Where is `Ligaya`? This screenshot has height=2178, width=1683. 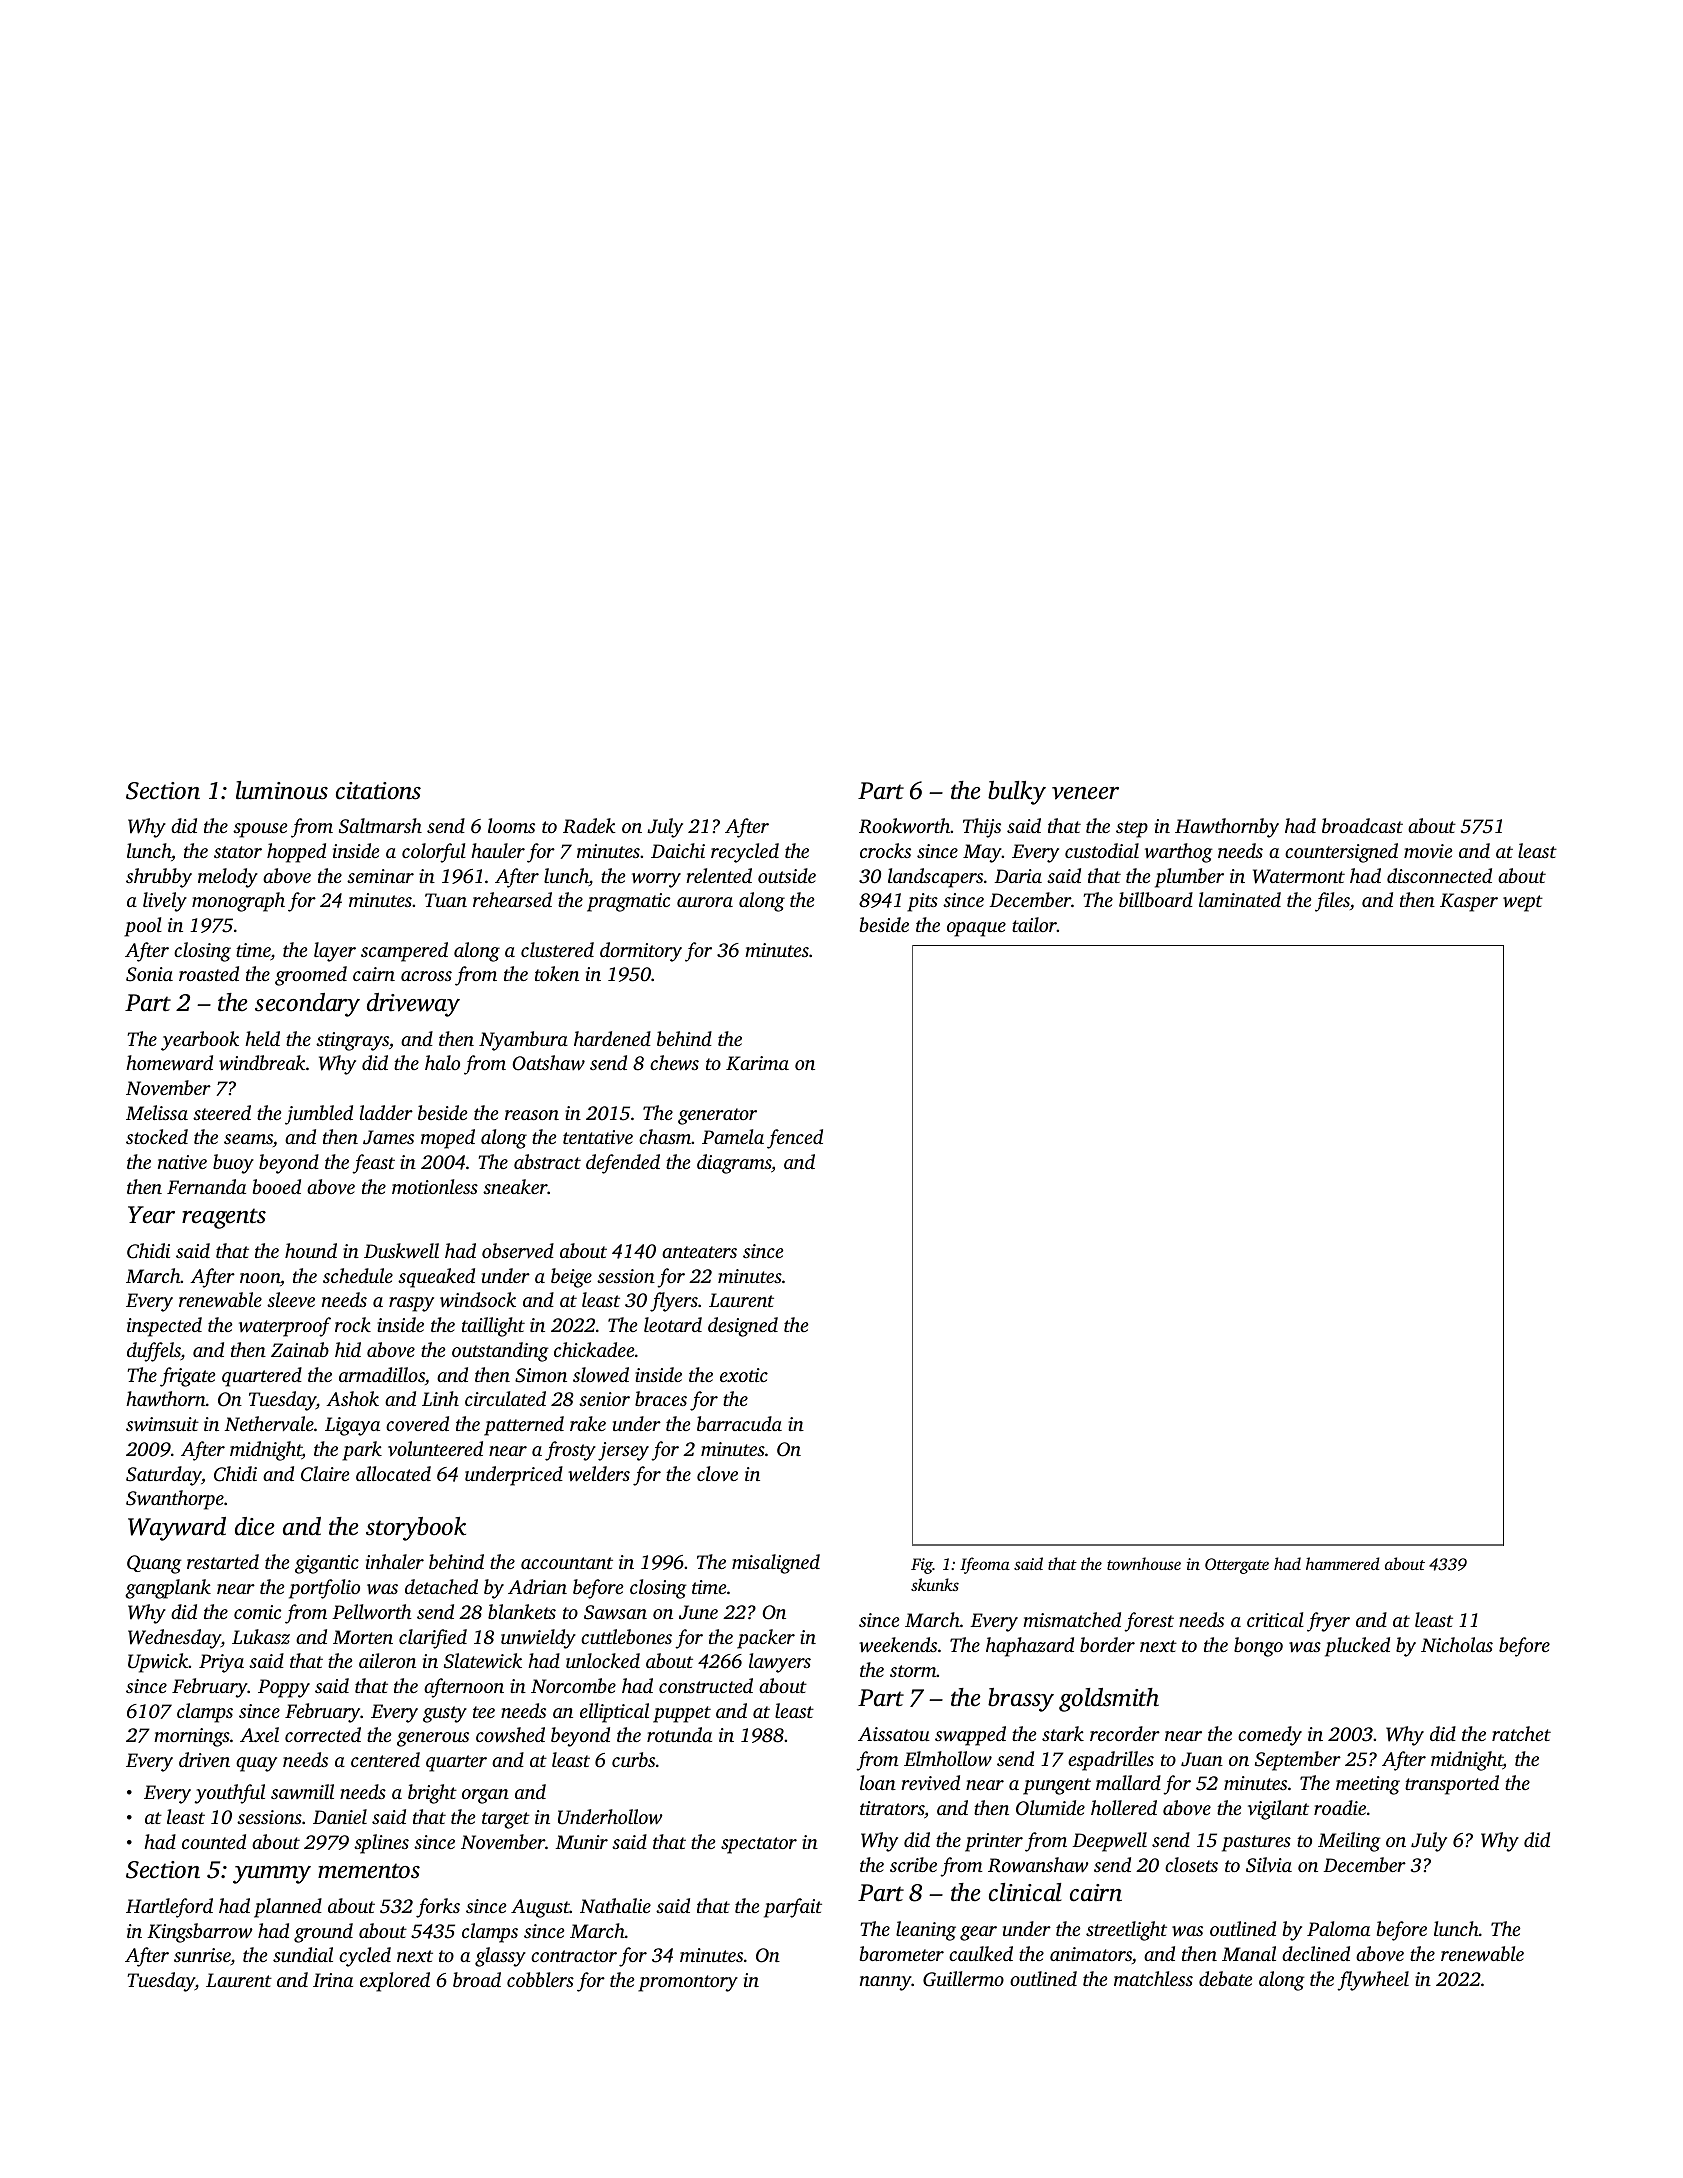
Ligaya is located at coordinates (352, 1426).
